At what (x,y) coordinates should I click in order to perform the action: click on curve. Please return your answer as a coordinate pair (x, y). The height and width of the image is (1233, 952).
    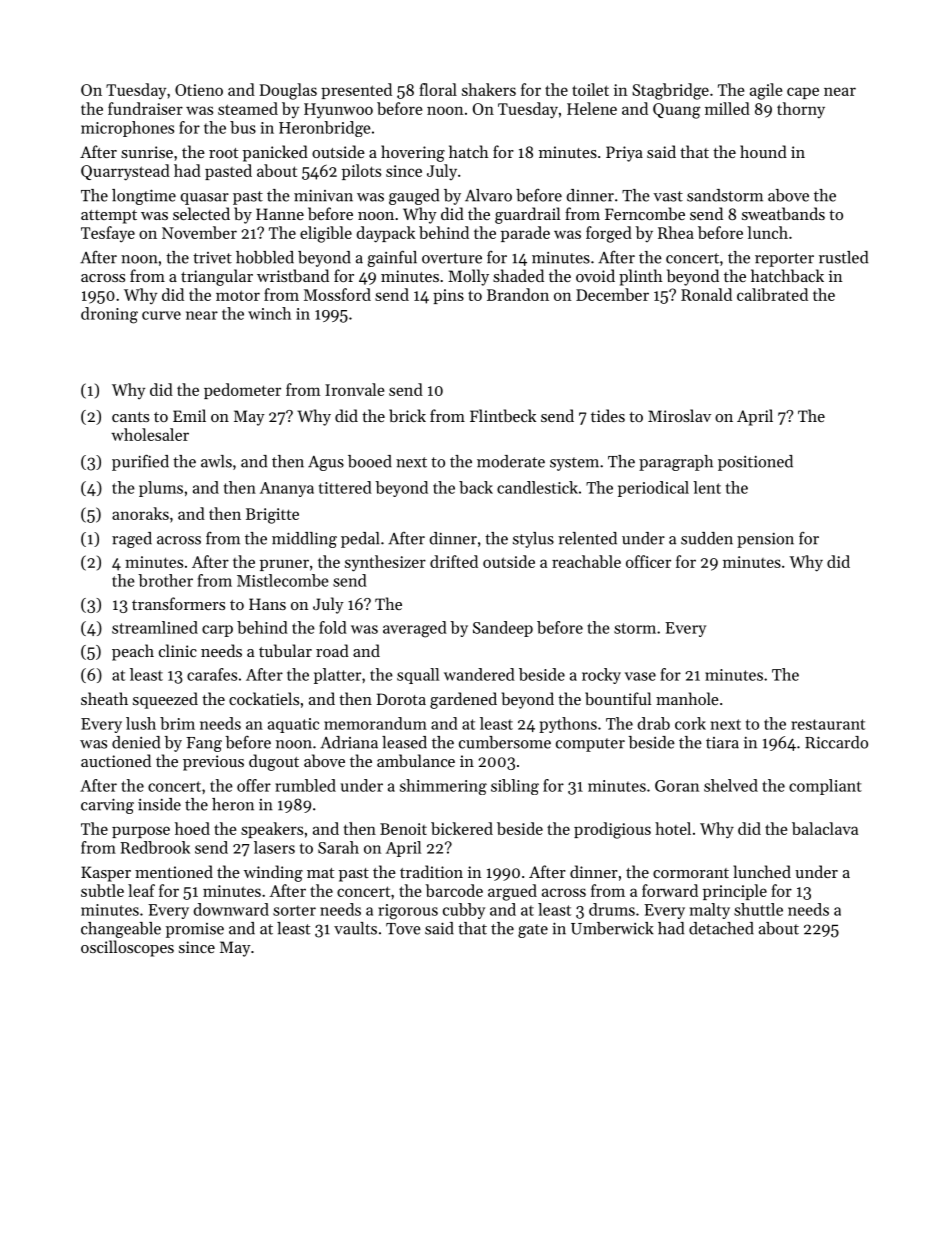
    Looking at the image, I should click on (161, 315).
